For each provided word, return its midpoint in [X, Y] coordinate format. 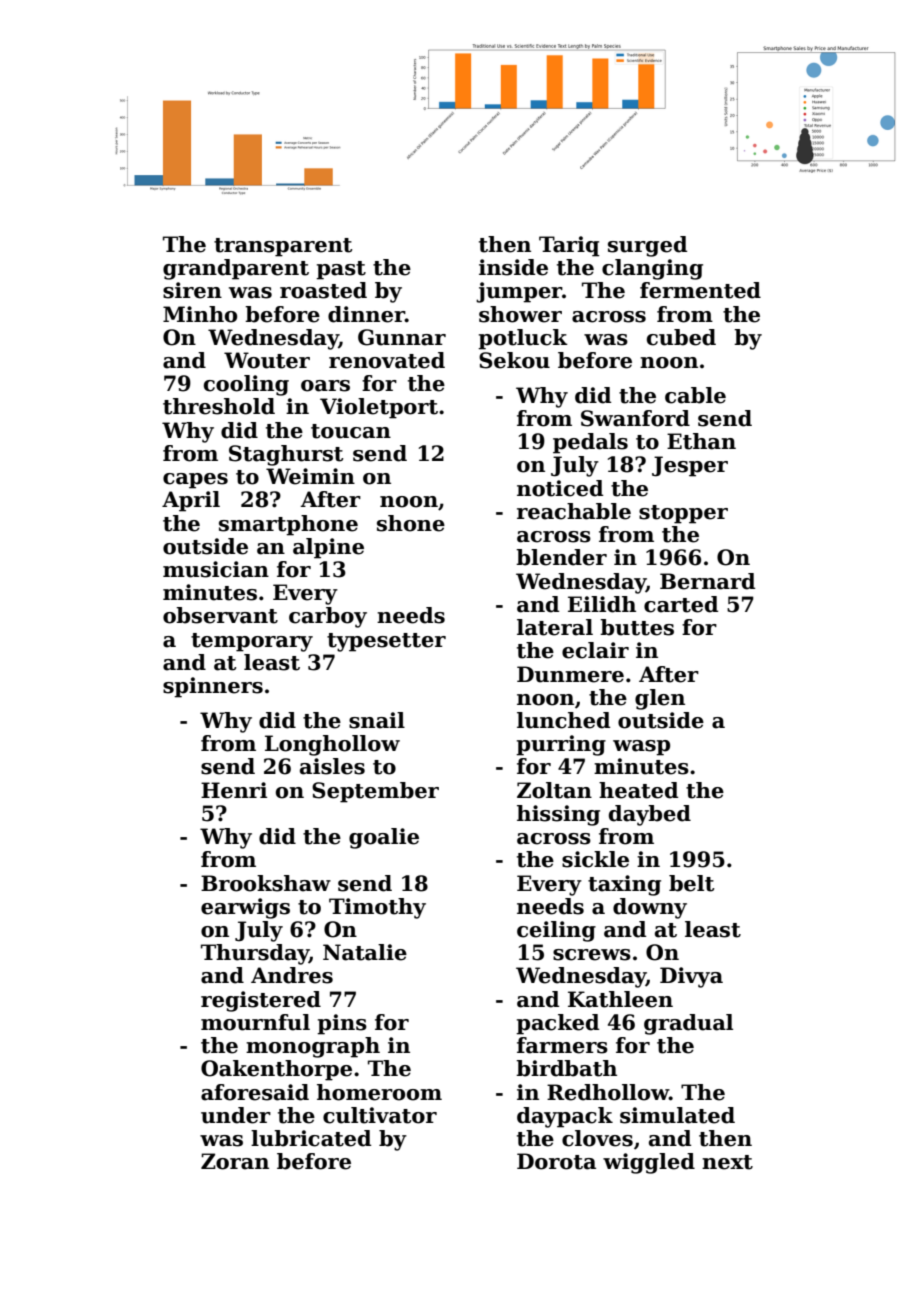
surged [647, 246]
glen [660, 699]
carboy [328, 617]
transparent [283, 247]
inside [513, 267]
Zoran [235, 1161]
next [727, 1162]
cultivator [380, 1115]
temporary [252, 642]
